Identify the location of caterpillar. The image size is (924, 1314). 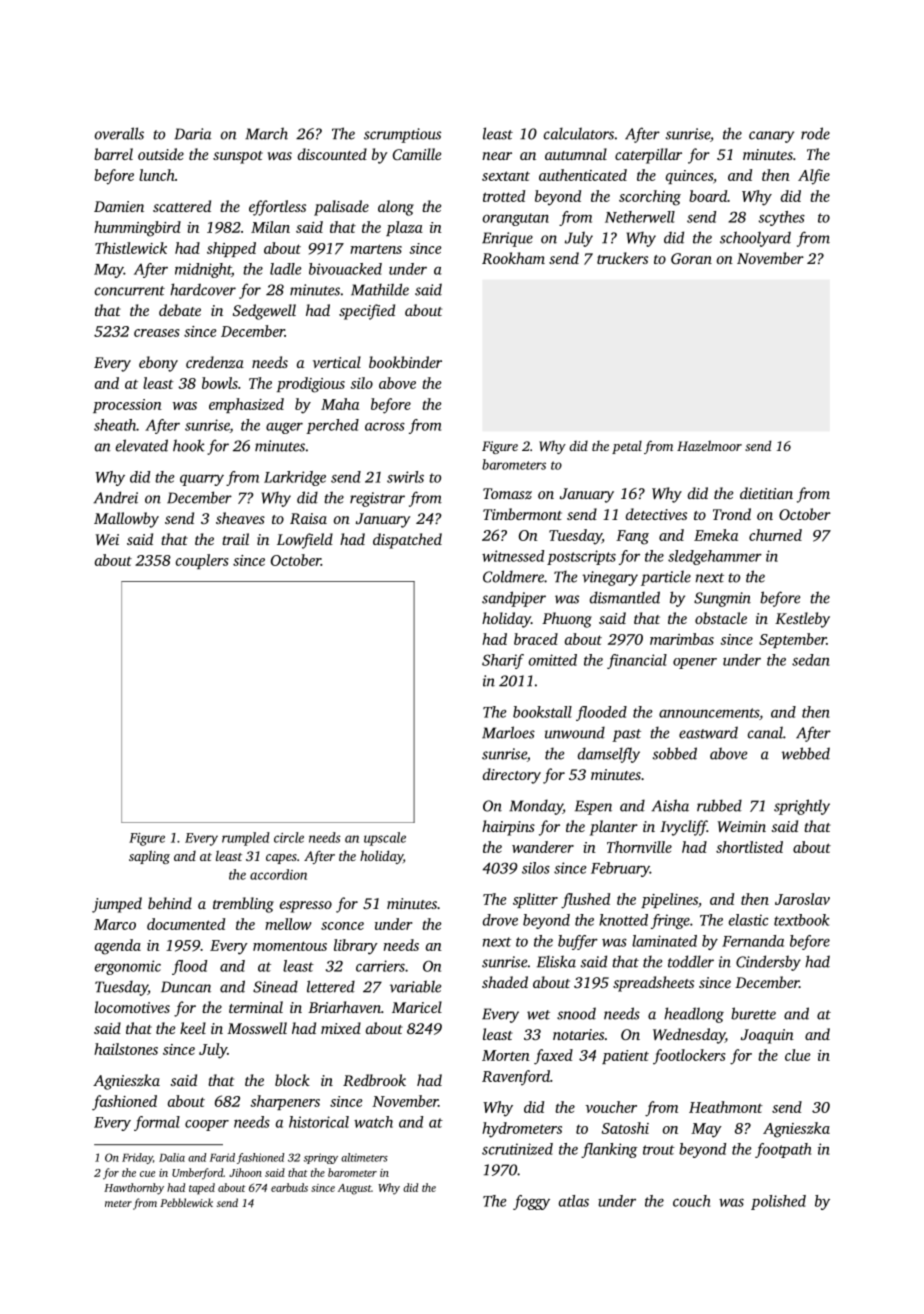
(648, 156).
